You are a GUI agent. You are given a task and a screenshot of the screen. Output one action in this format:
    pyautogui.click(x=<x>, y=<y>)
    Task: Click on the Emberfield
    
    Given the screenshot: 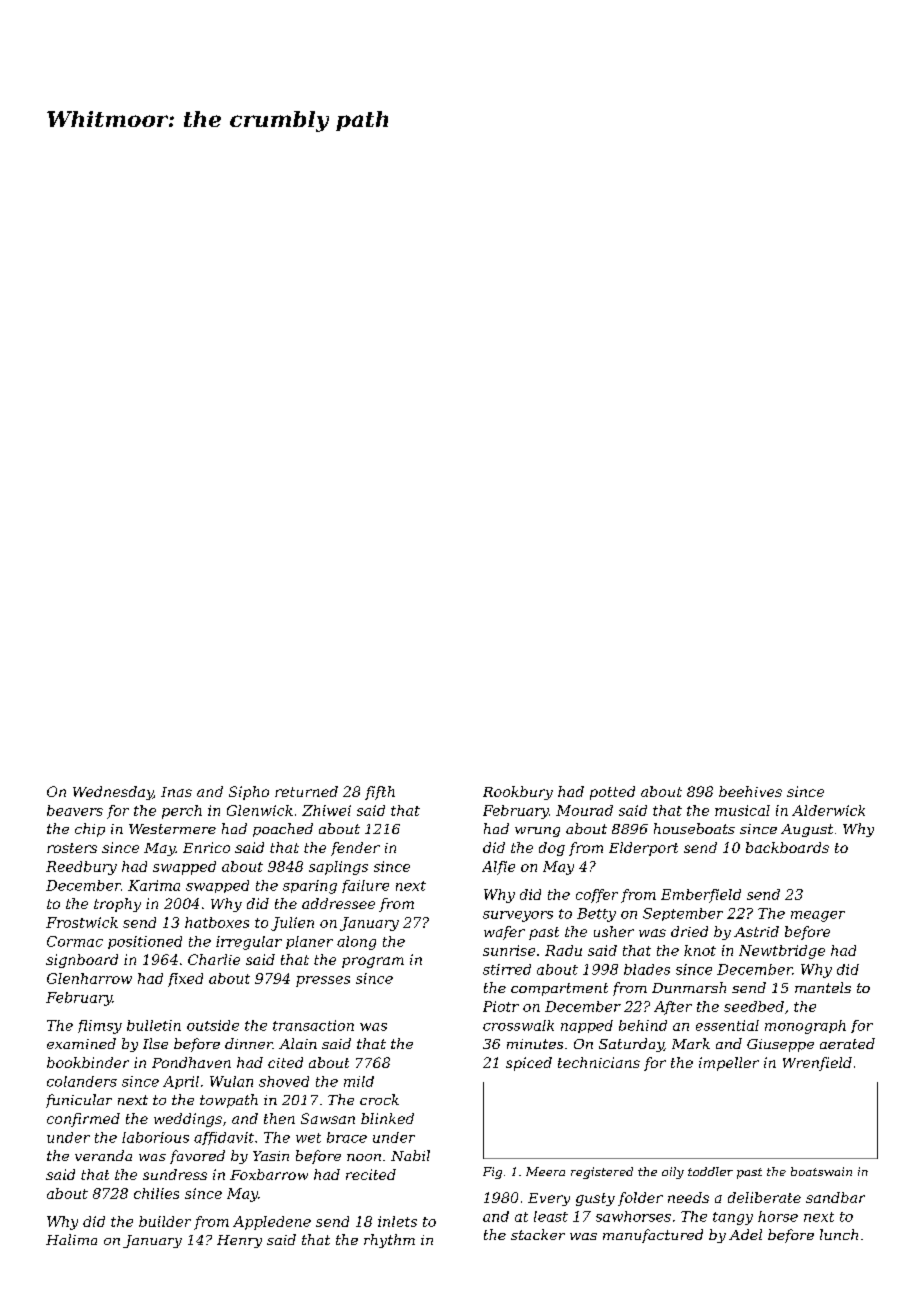 What is the action you would take?
    pyautogui.click(x=701, y=896)
